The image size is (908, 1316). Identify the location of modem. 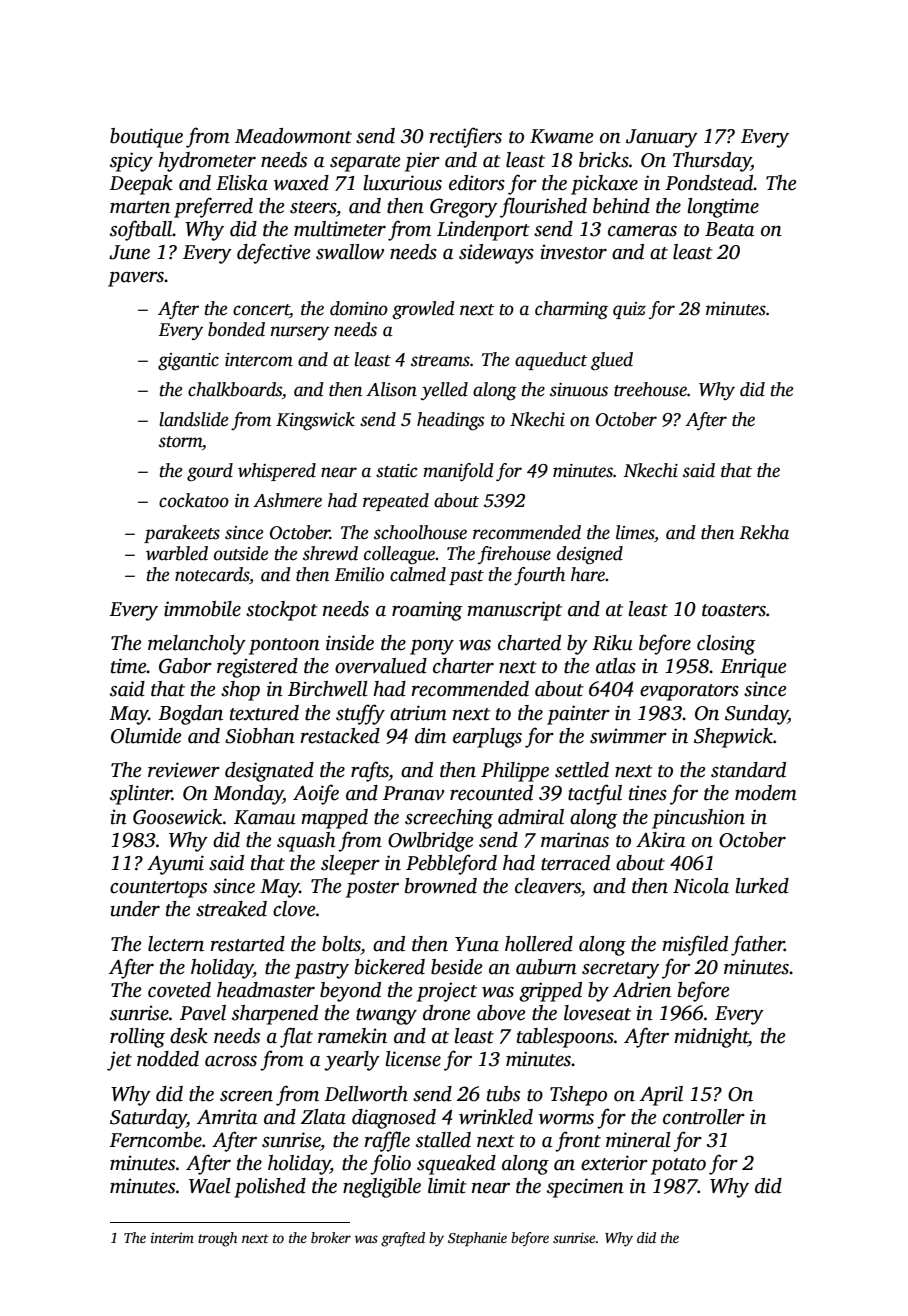
(766, 793).
